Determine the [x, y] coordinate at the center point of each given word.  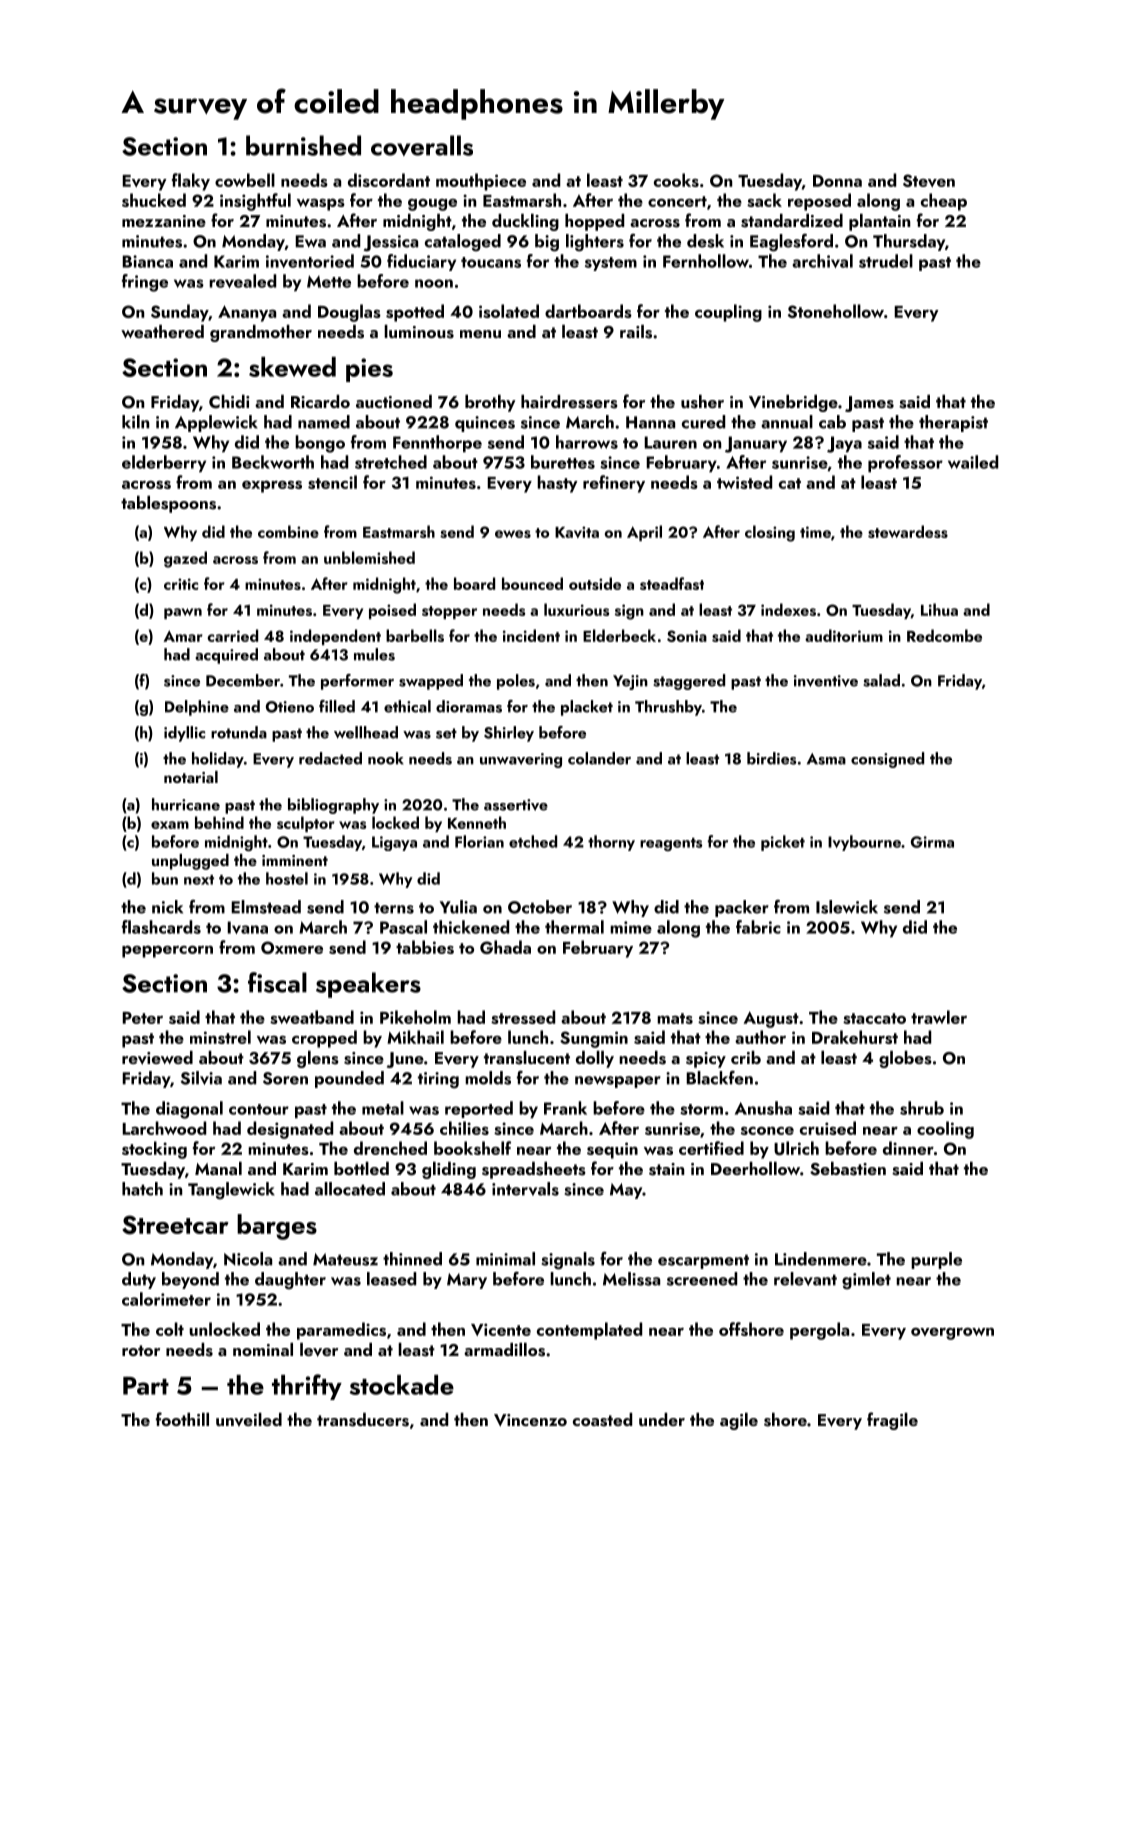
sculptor [306, 824]
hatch [142, 1189]
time [815, 532]
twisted [744, 482]
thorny [611, 843]
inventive [826, 681]
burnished [303, 145]
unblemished [369, 557]
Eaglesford [791, 243]
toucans [491, 262]
